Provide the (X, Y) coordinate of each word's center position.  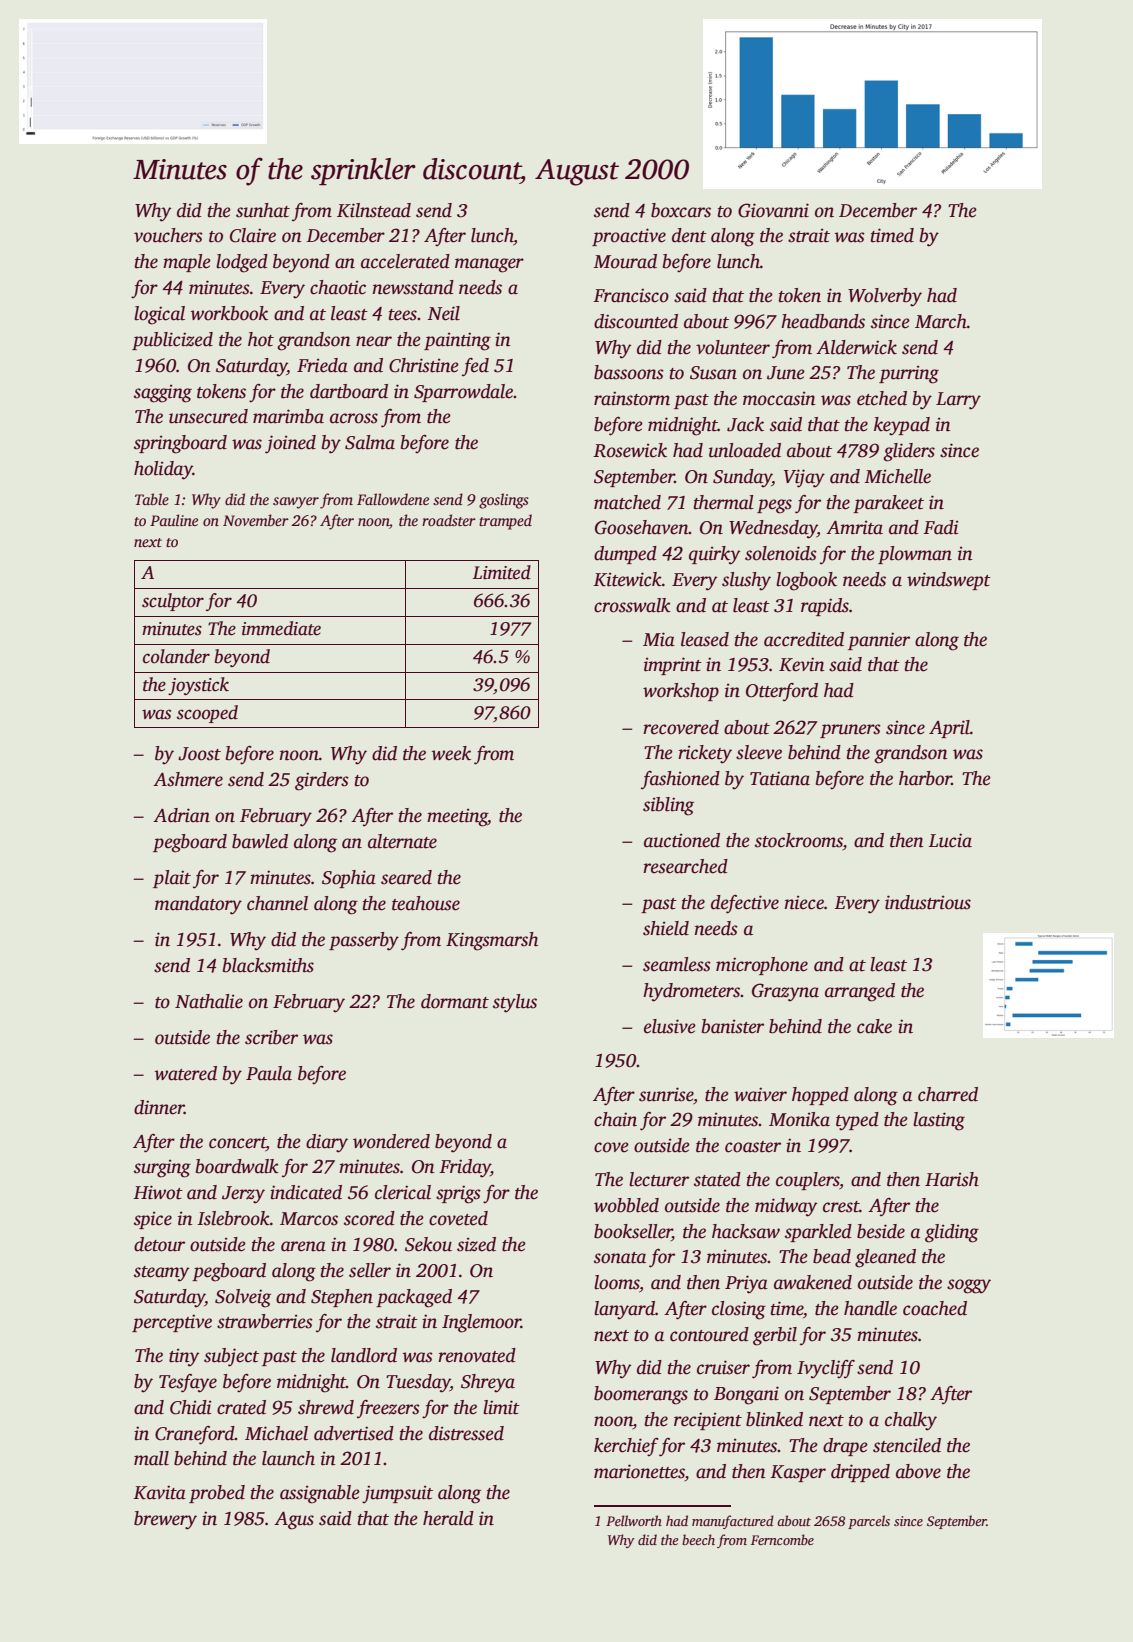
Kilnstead (374, 210)
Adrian (181, 815)
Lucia (950, 840)
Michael (276, 1433)
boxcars (681, 210)
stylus (515, 1003)
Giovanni (773, 210)
